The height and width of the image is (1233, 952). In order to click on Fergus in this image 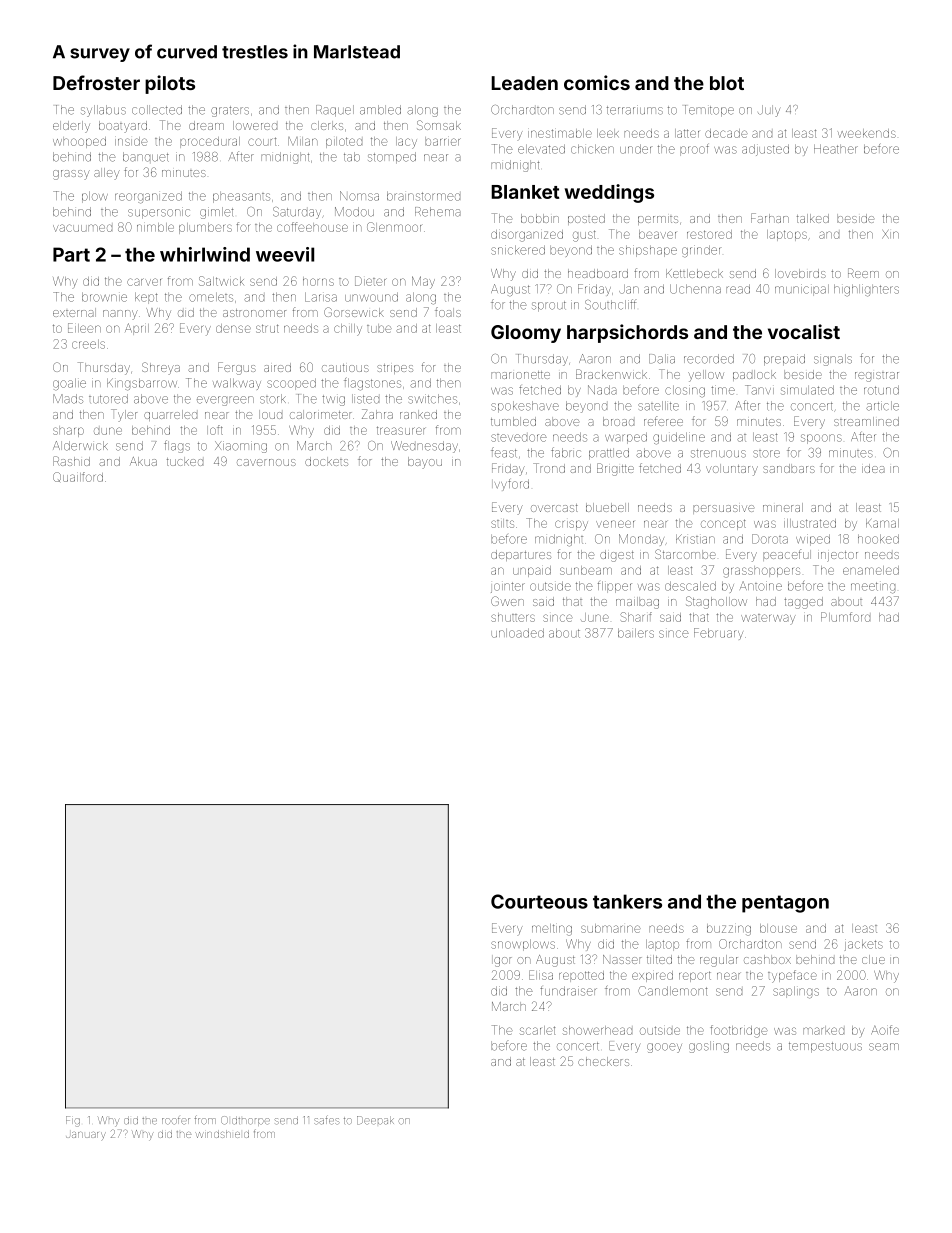, I will do `click(237, 368)`.
